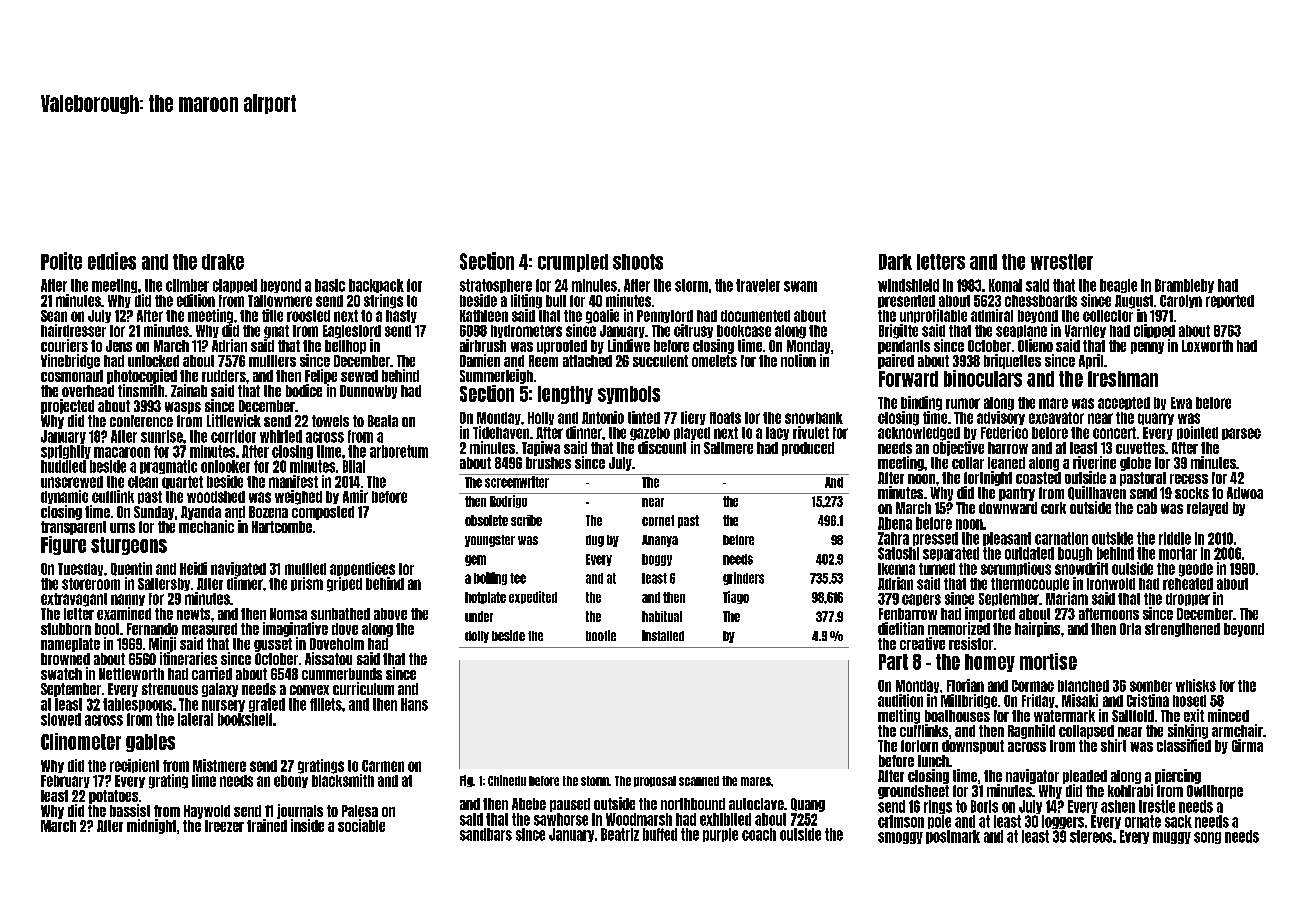  I want to click on Damien, so click(480, 360).
